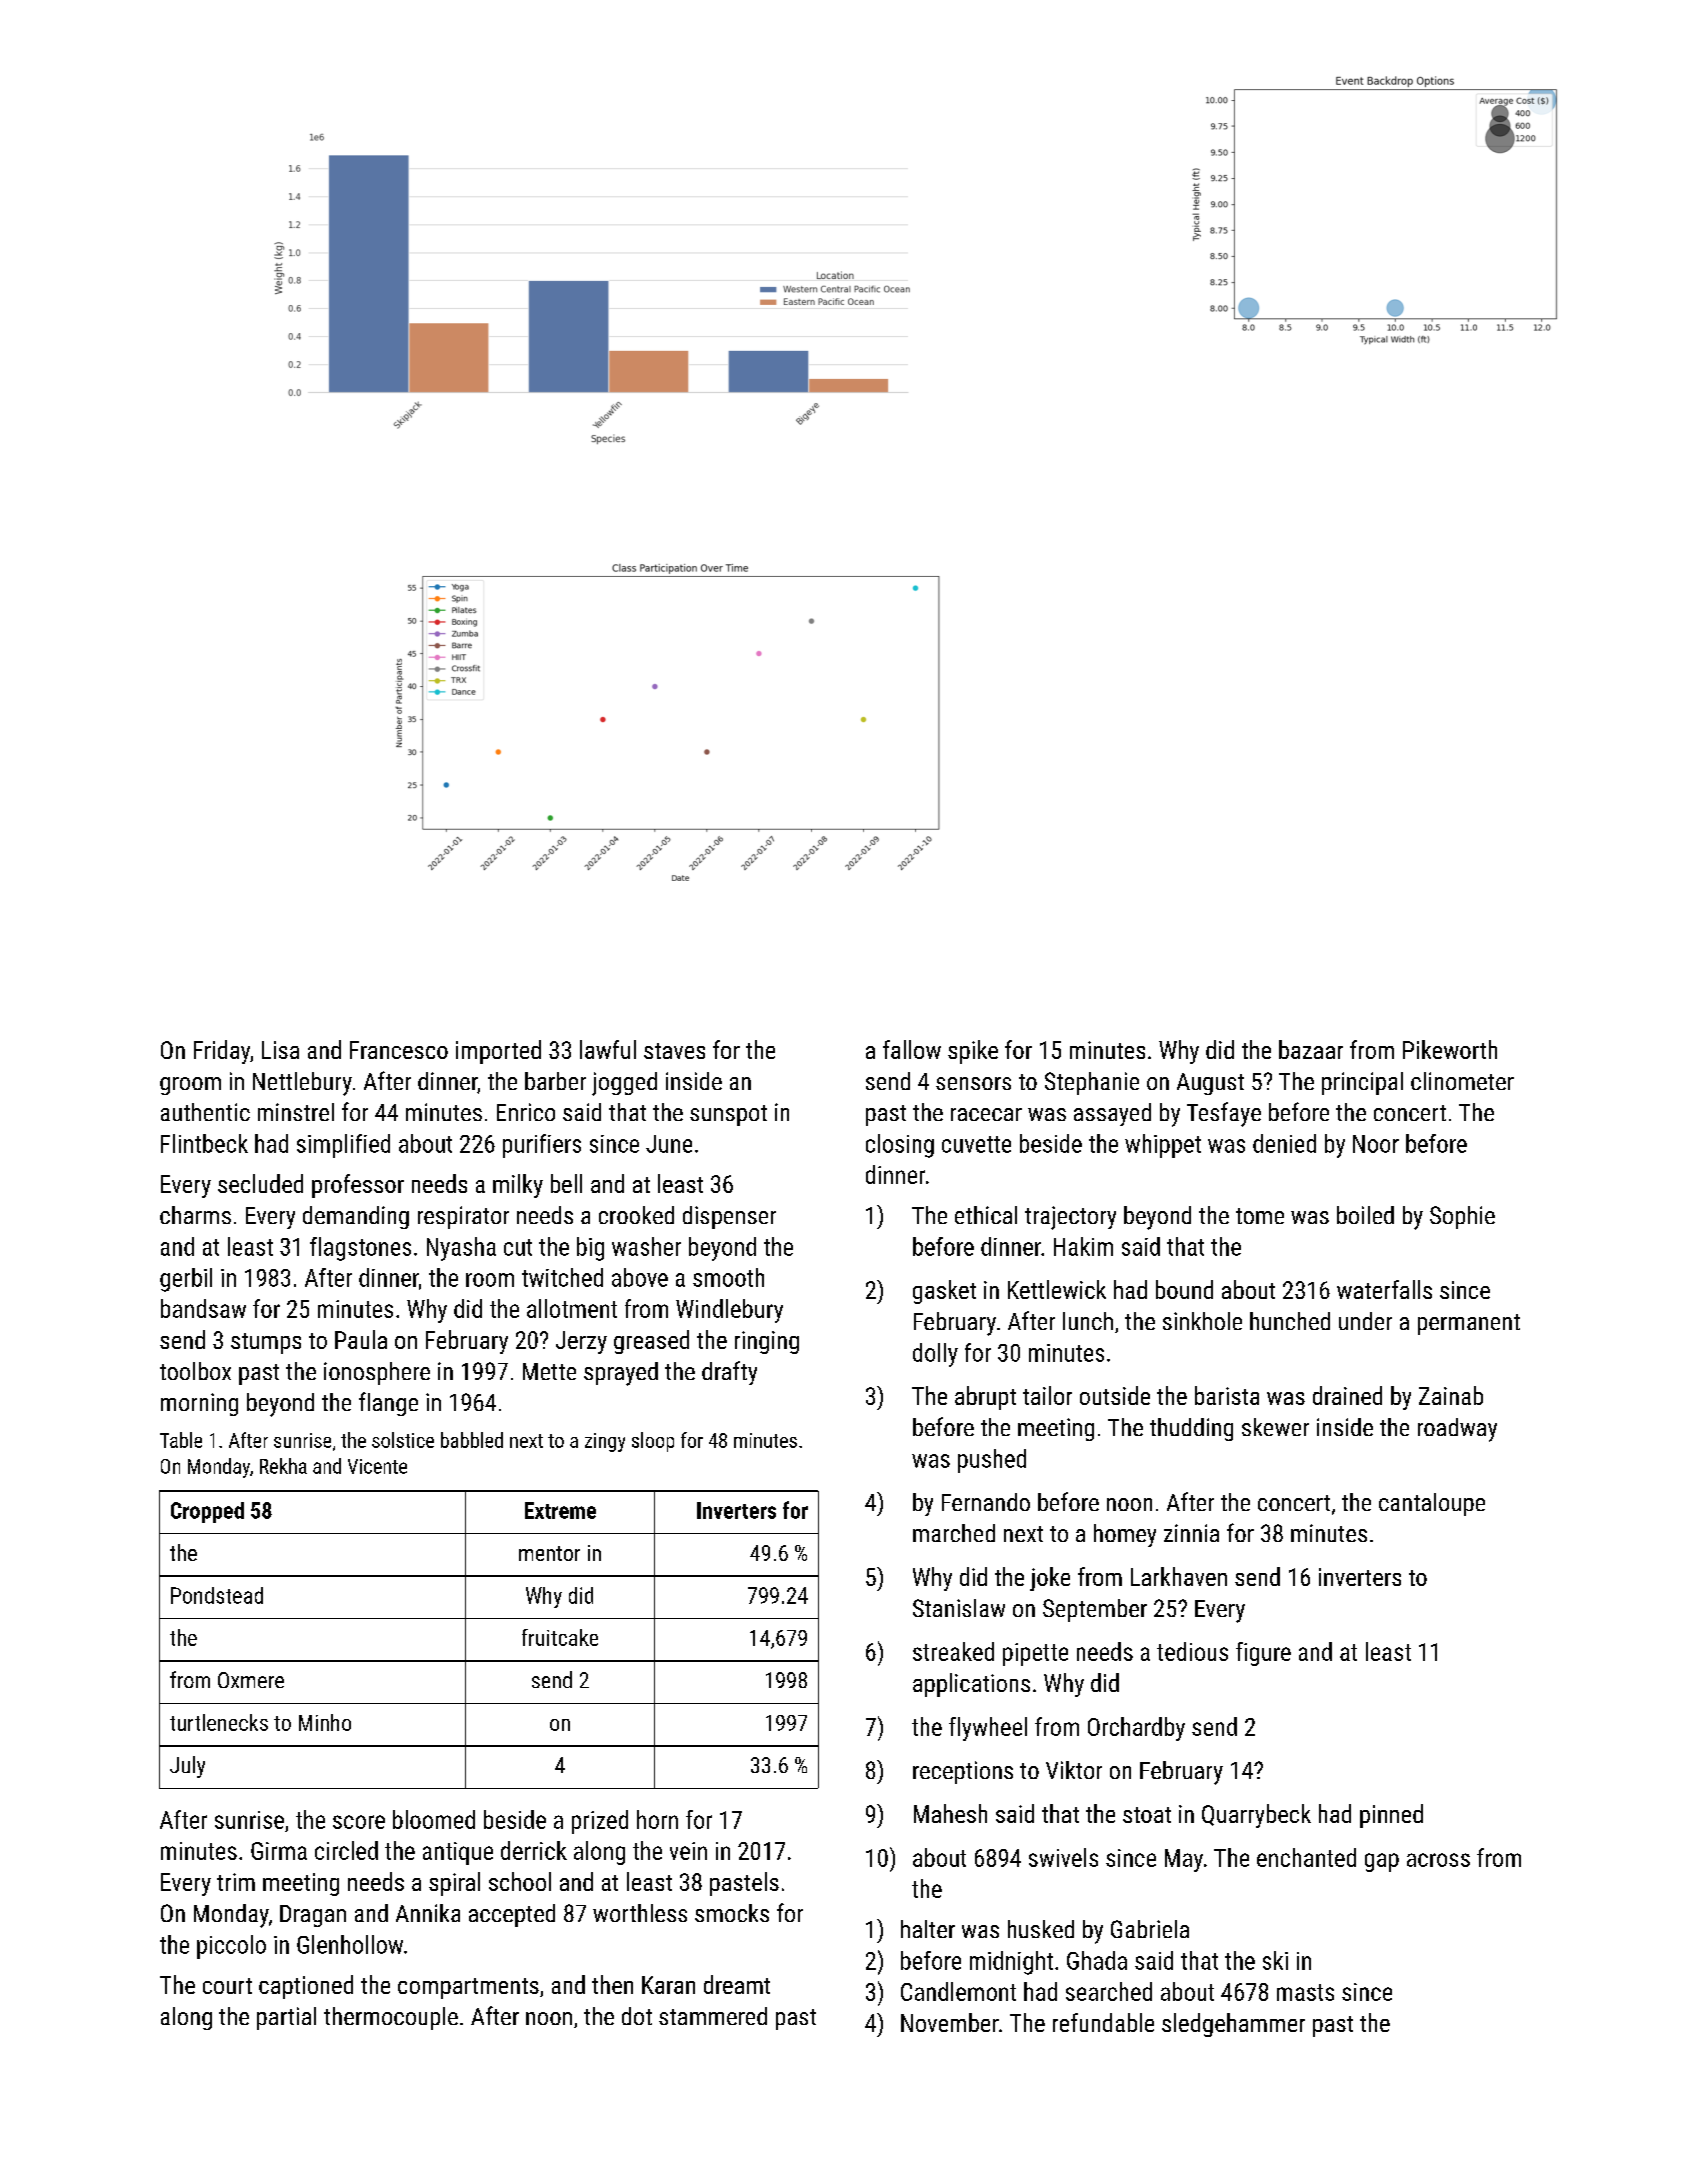 This document has height=2178, width=1683. Describe the element at coordinates (728, 1115) in the document. I see `sunspot` at that location.
